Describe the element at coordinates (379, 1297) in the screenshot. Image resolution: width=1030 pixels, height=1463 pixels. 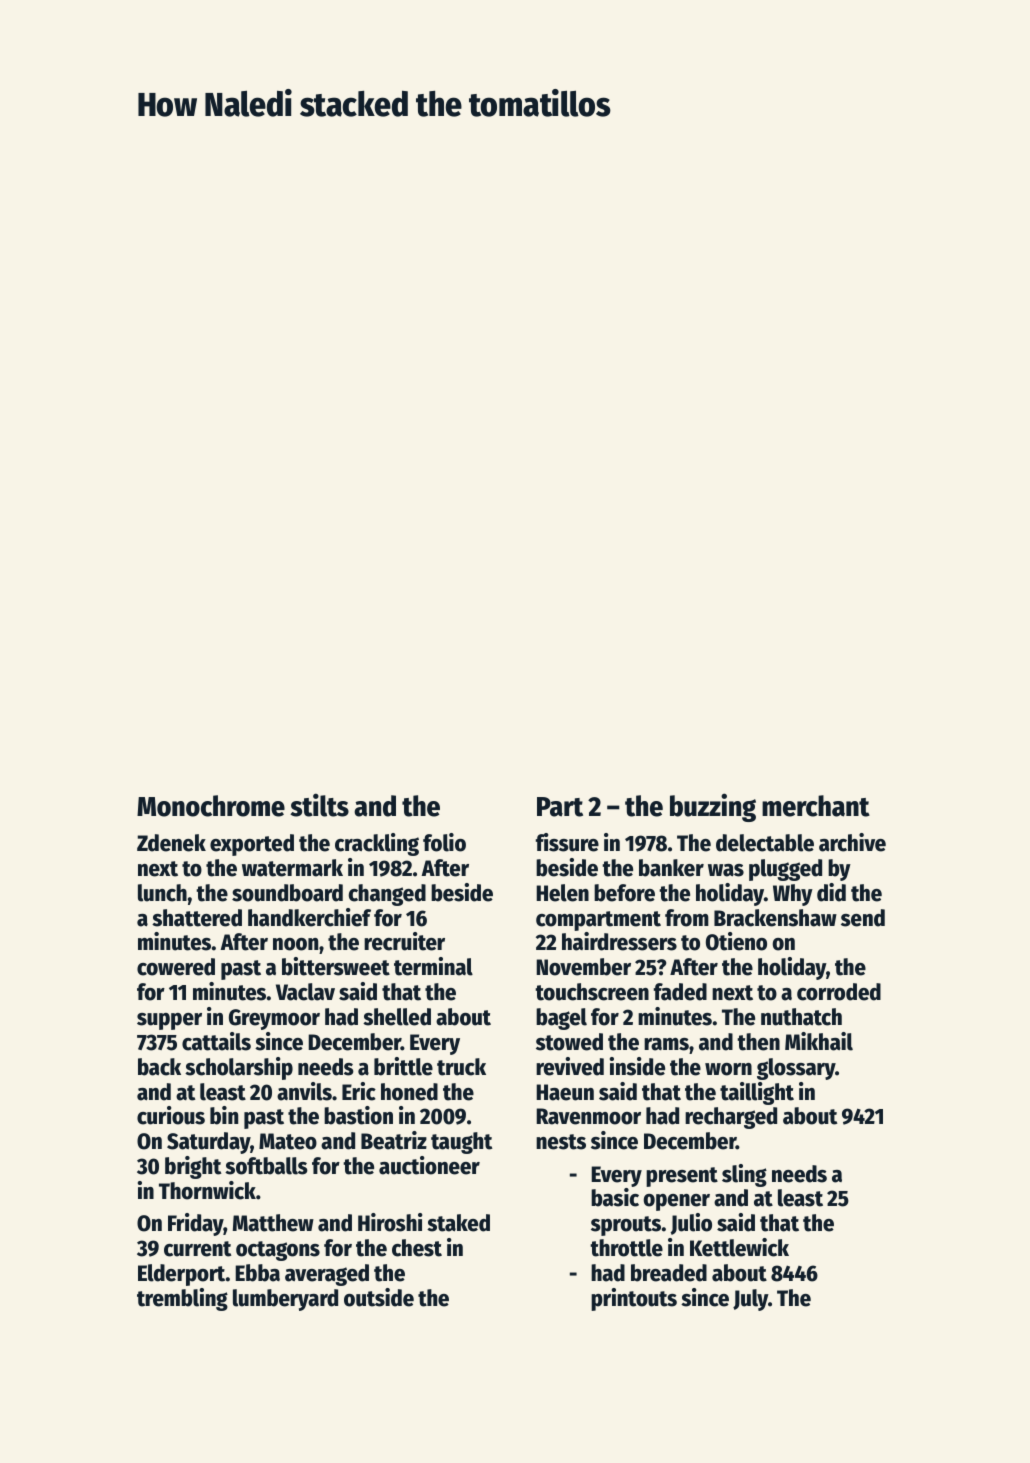
I see `outside` at that location.
